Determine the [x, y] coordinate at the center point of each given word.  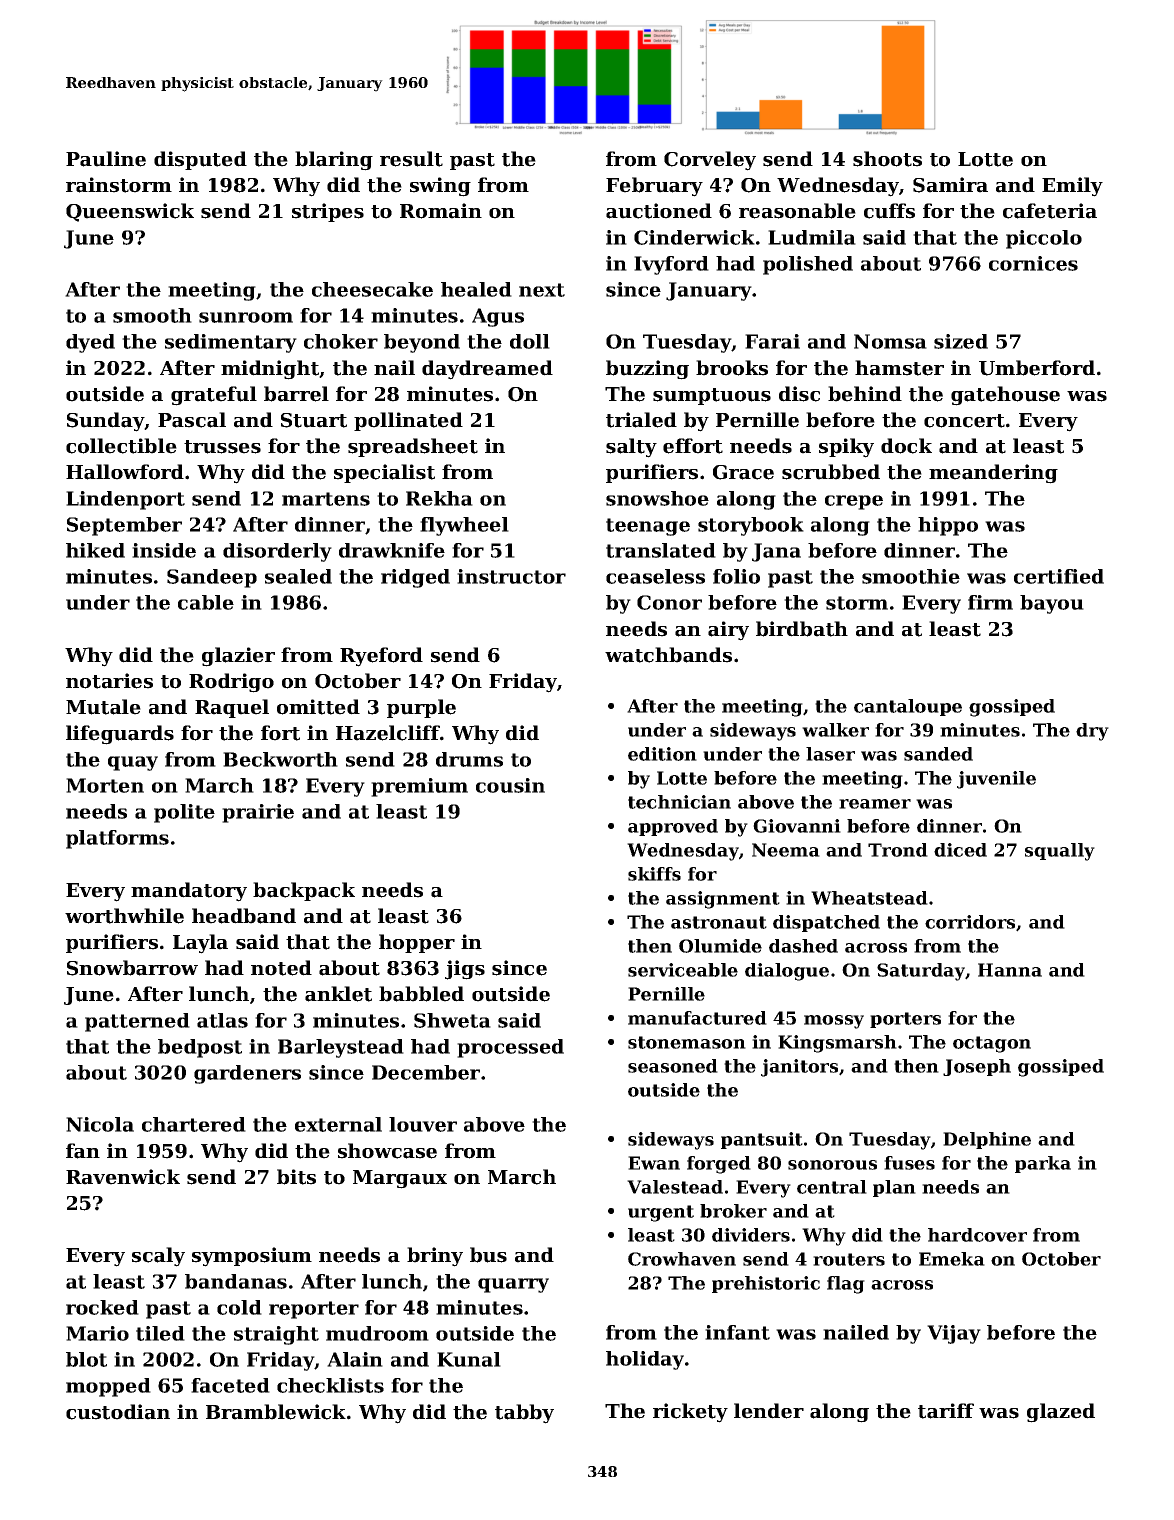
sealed [298, 576]
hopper [417, 943]
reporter [314, 1310]
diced [960, 850]
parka [1043, 1164]
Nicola [100, 1124]
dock [906, 446]
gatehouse [1005, 396]
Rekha [439, 498]
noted [281, 968]
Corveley [710, 161]
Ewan [654, 1163]
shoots [887, 159]
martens [326, 499]
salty [631, 448]
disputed [200, 160]
